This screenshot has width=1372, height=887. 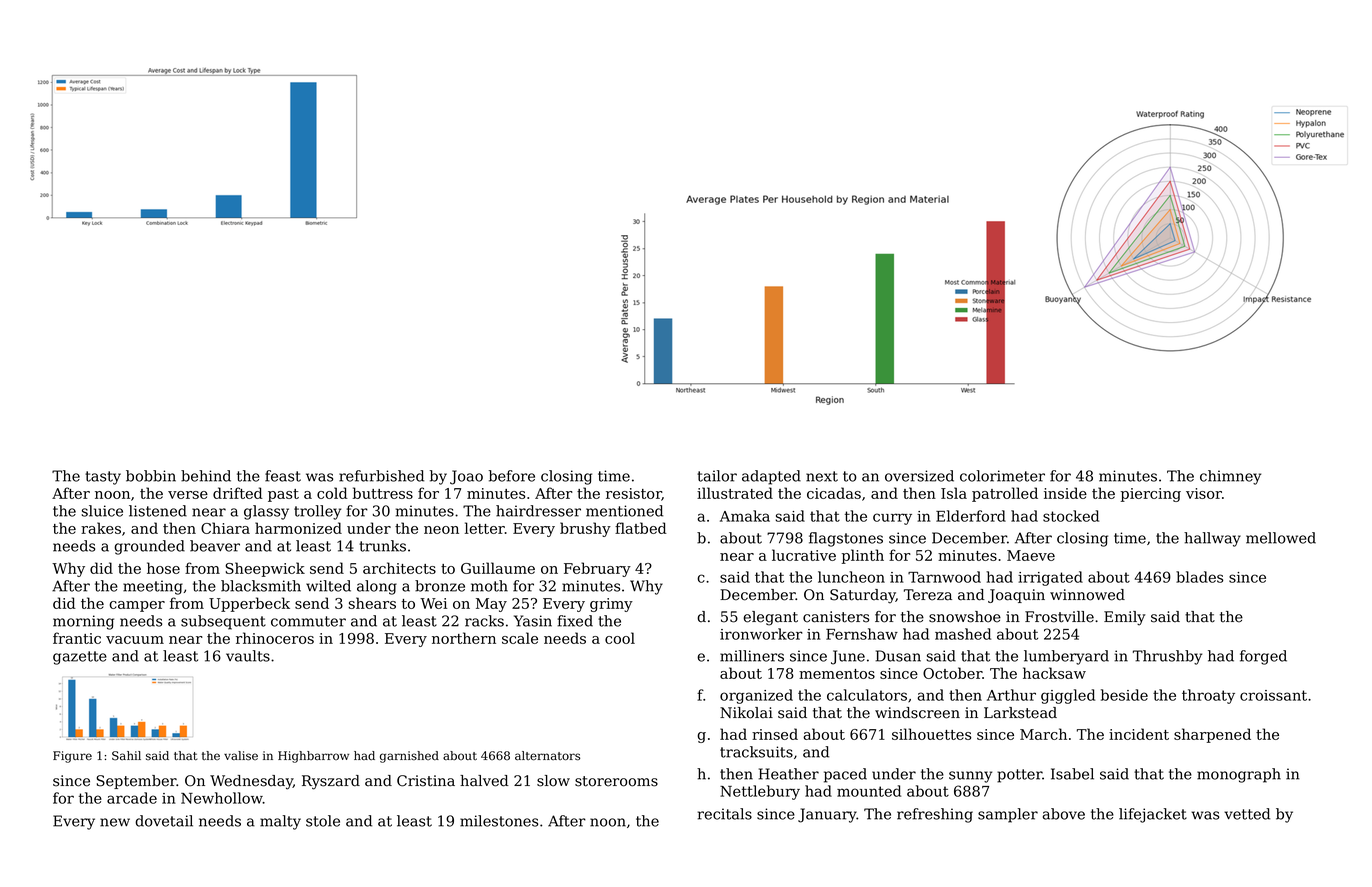 What do you see at coordinates (1281, 538) in the screenshot?
I see `mellowed` at bounding box center [1281, 538].
